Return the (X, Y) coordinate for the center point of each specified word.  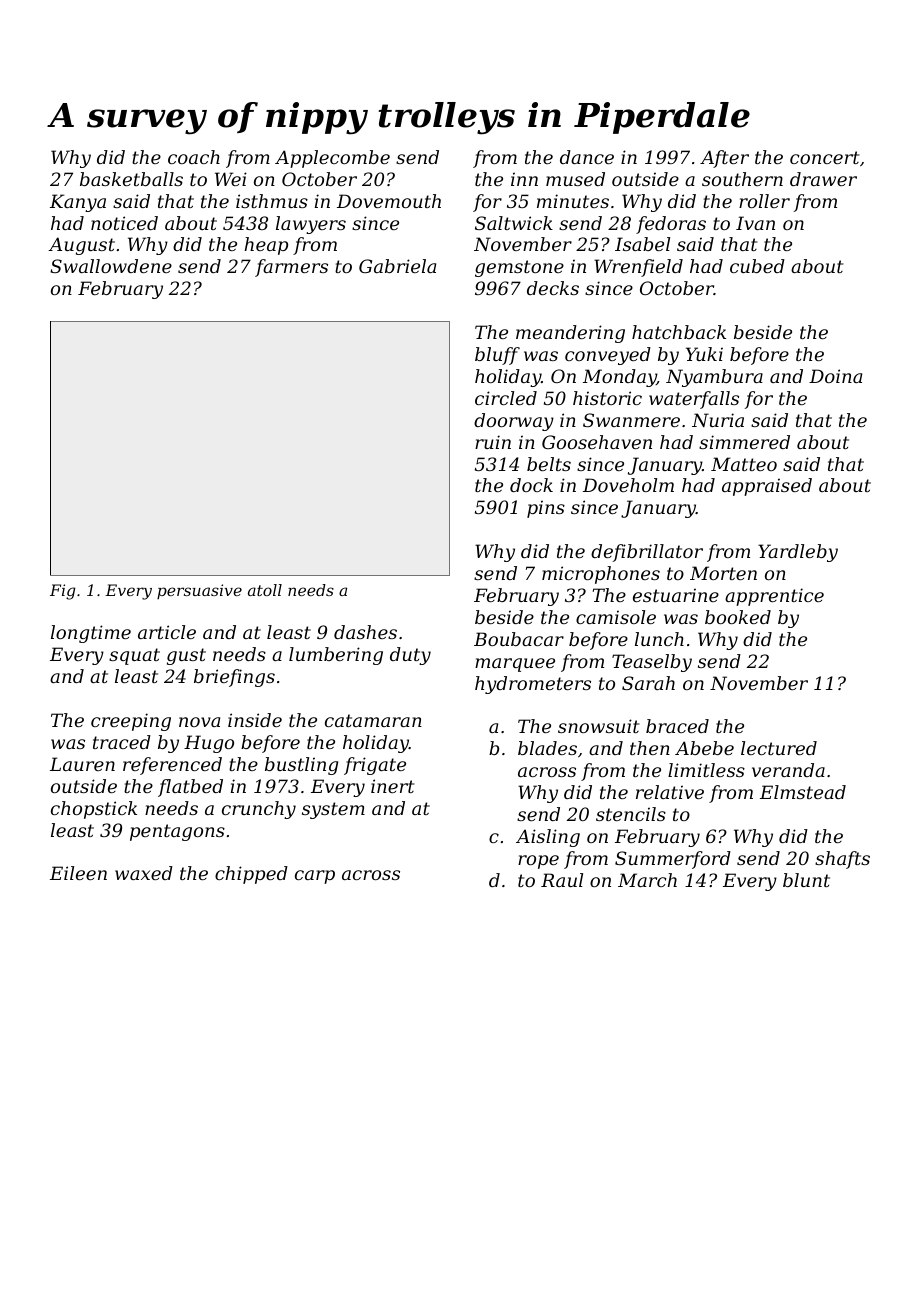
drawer (823, 179)
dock (531, 485)
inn (524, 179)
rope (538, 862)
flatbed (190, 788)
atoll (265, 590)
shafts (842, 860)
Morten (723, 573)
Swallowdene (111, 266)
